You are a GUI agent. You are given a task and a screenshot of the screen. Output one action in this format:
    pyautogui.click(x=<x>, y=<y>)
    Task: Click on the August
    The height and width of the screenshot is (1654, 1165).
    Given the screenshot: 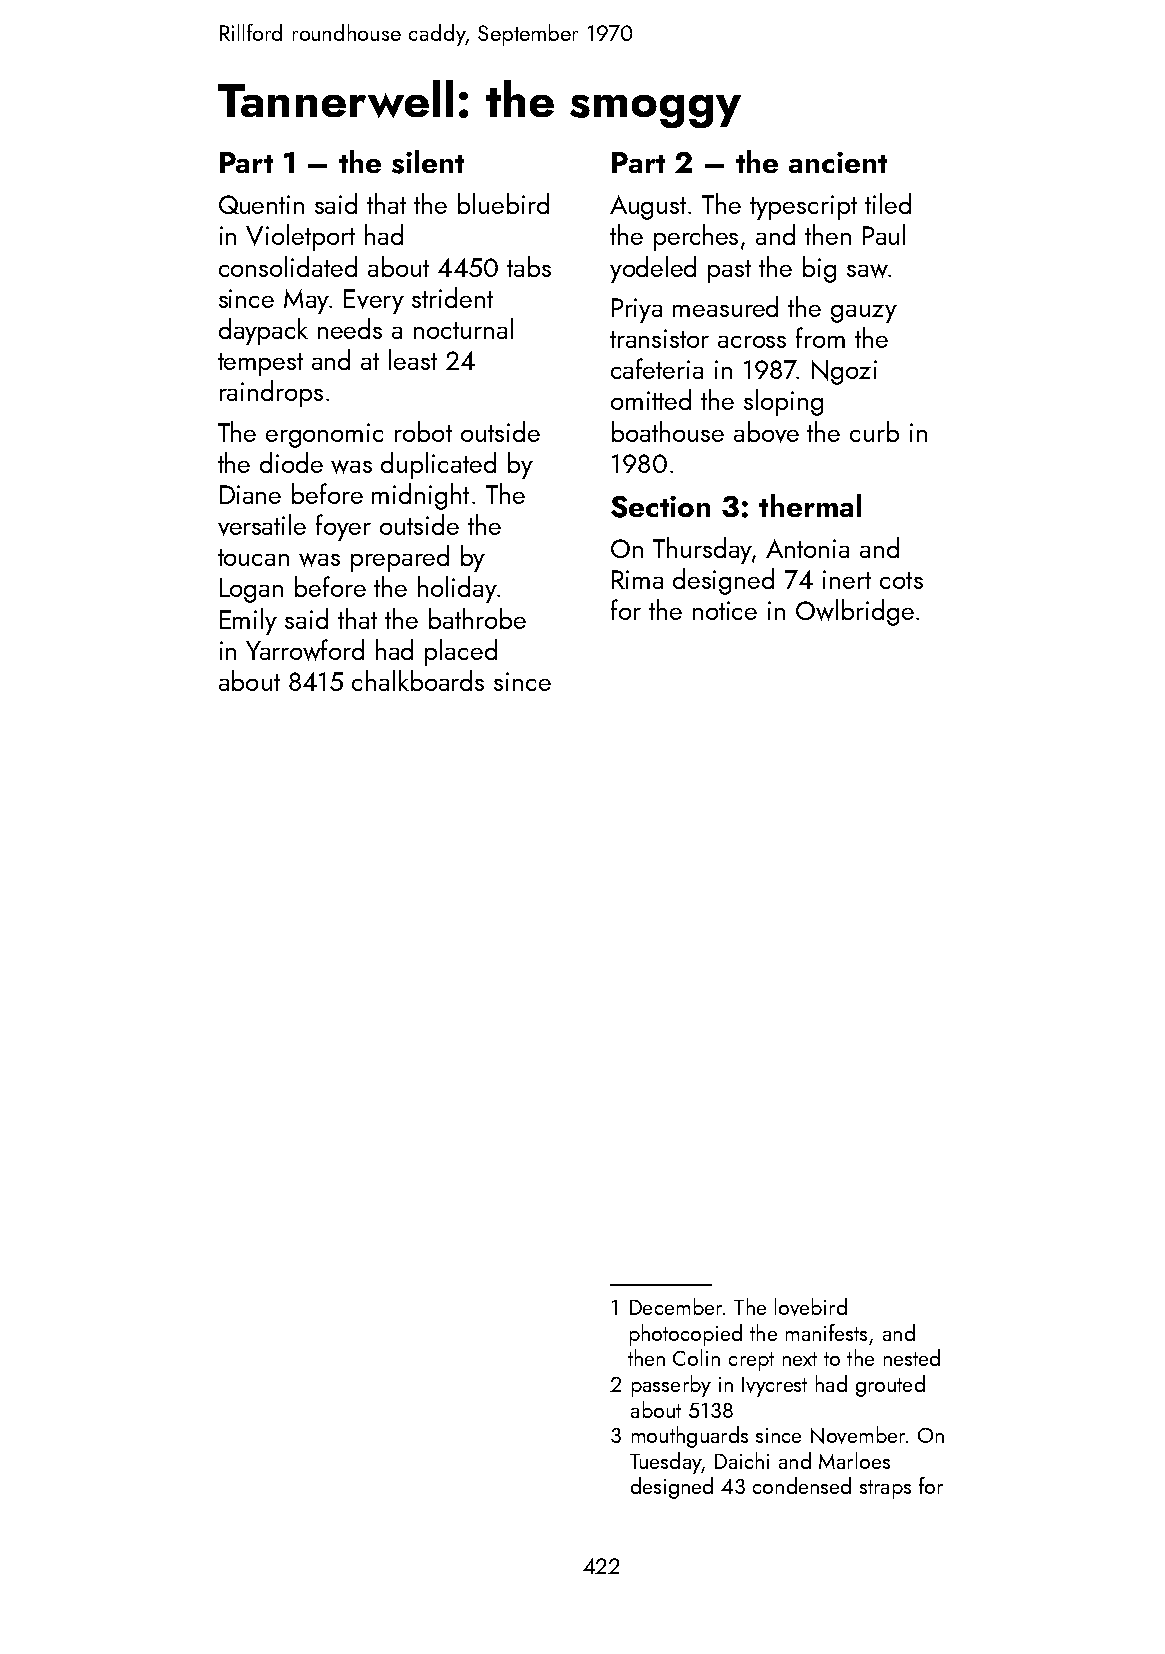 What is the action you would take?
    pyautogui.click(x=648, y=207)
